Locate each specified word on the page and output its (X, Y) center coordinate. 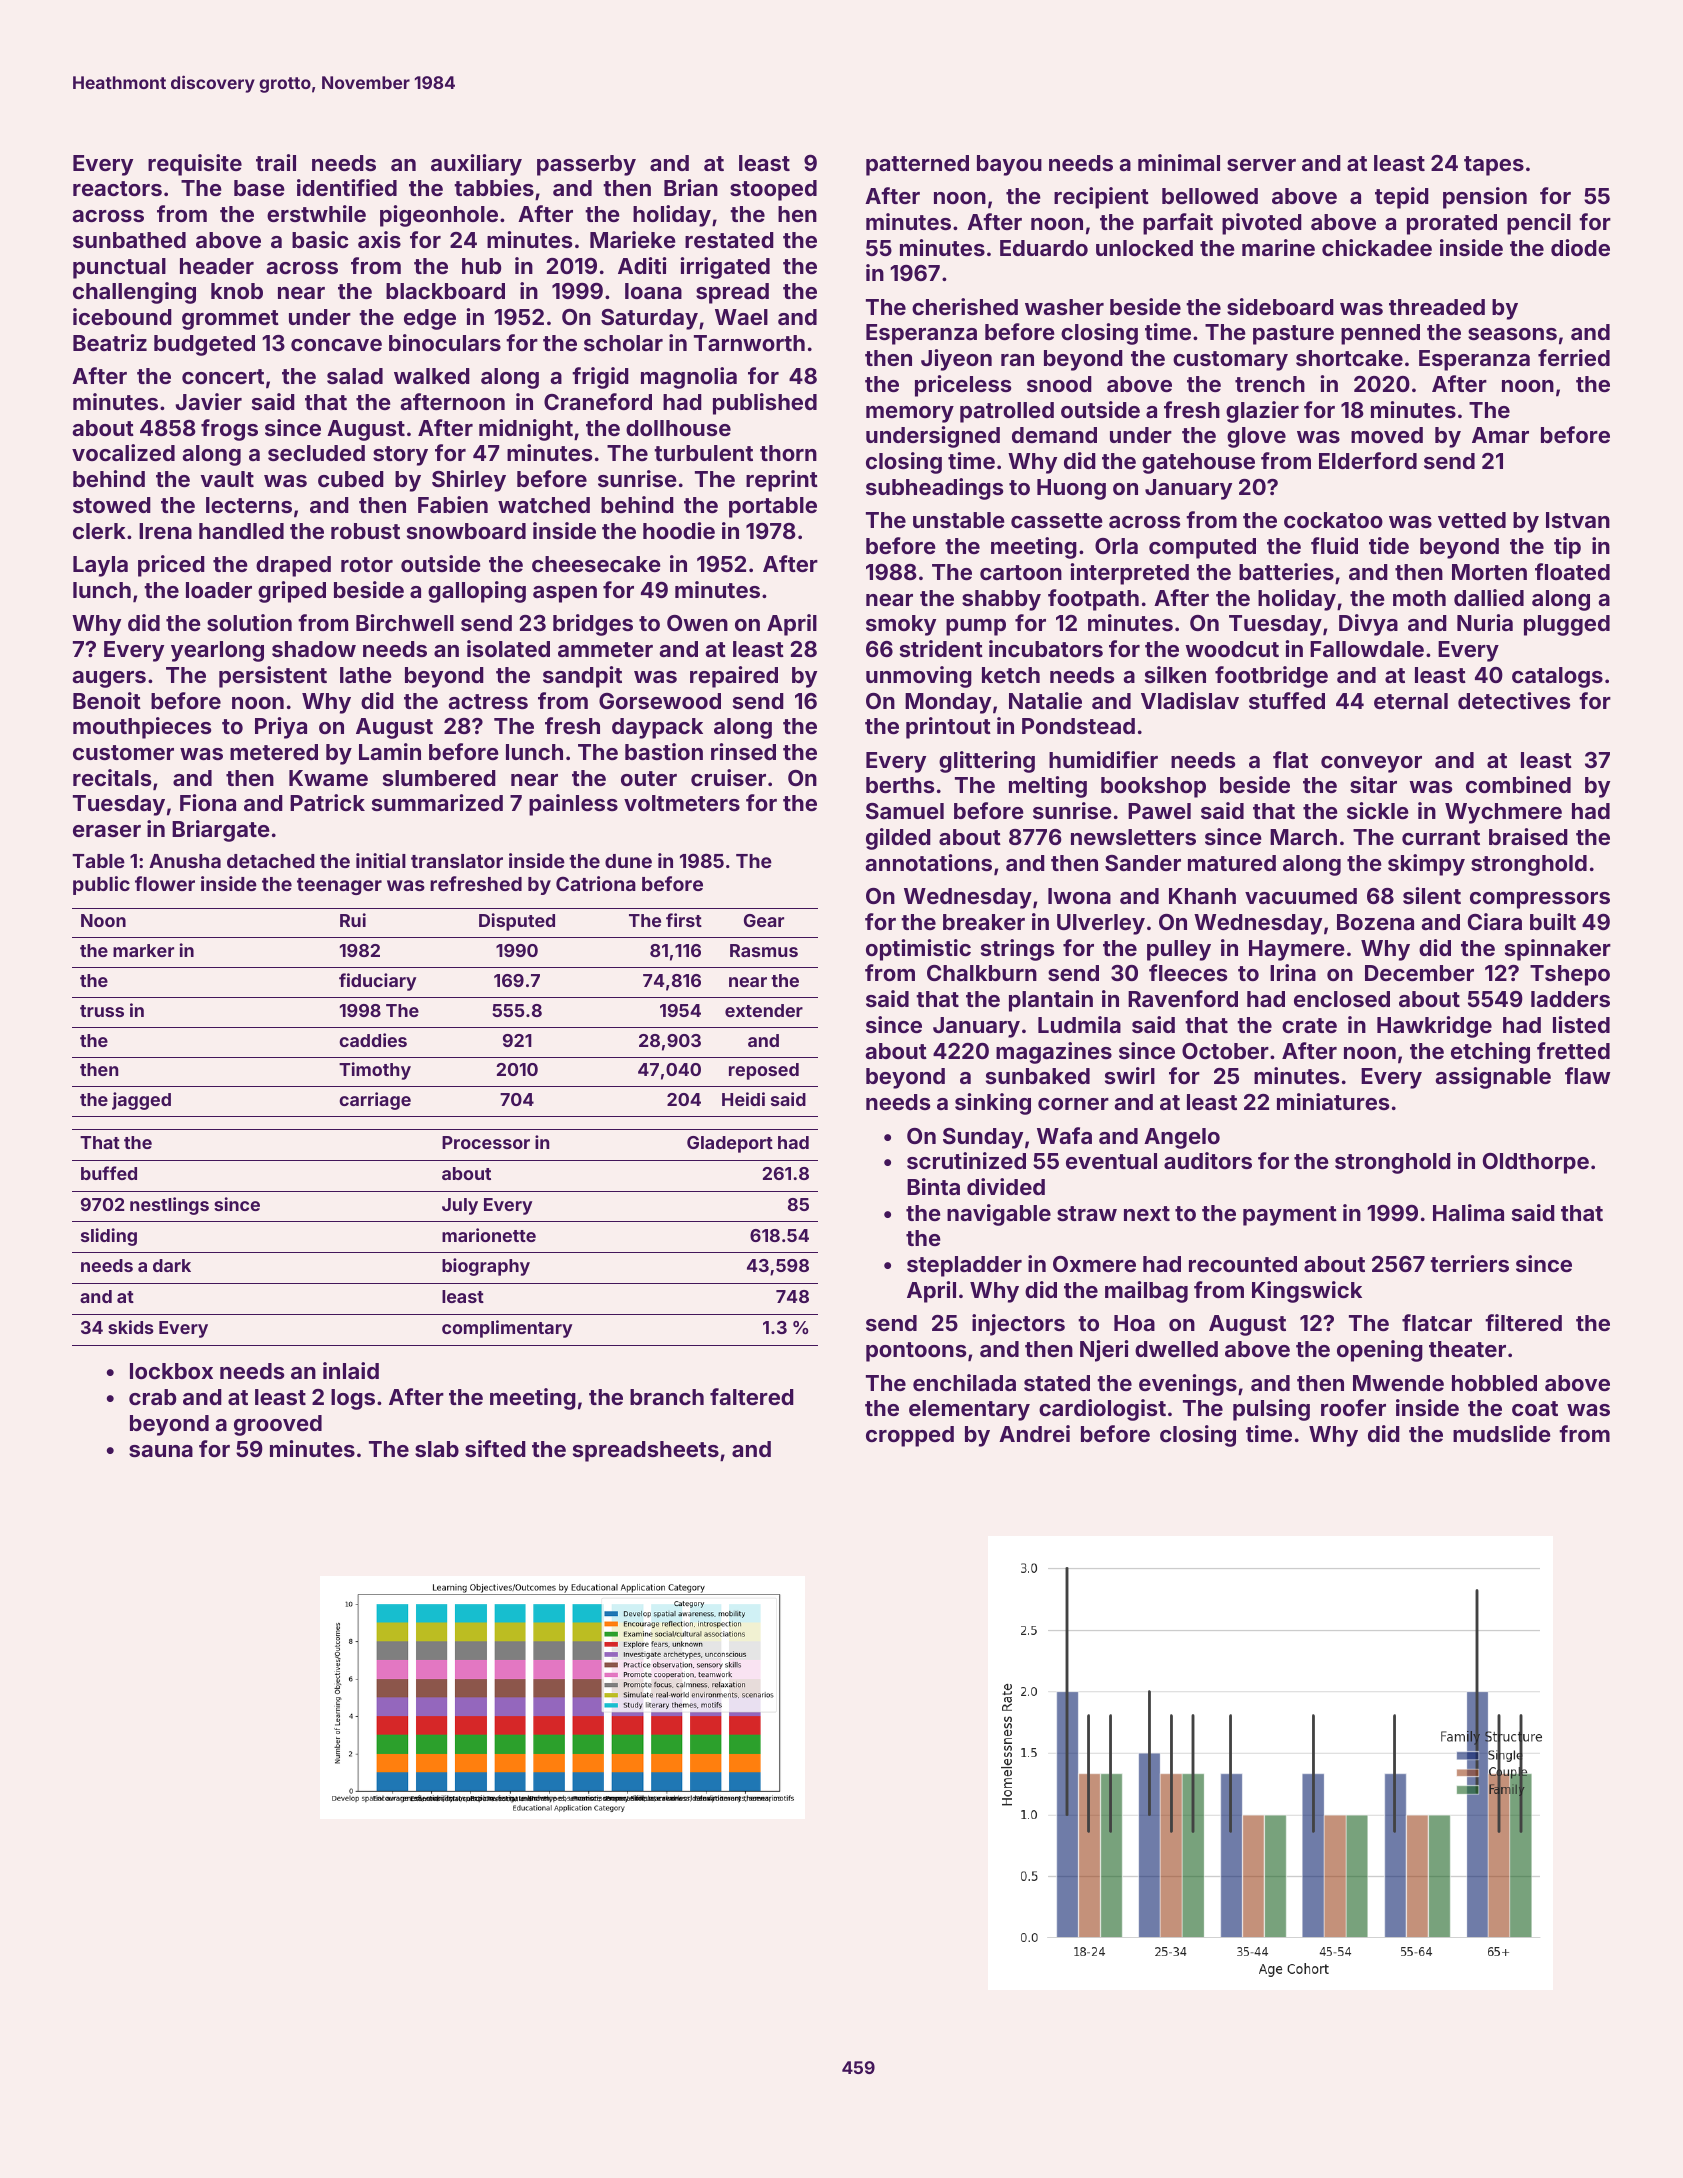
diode (1580, 247)
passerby (586, 165)
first (684, 920)
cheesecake (596, 564)
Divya (1368, 625)
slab (437, 1449)
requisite (195, 165)
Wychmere (1503, 813)
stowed (112, 505)
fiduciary (377, 982)
